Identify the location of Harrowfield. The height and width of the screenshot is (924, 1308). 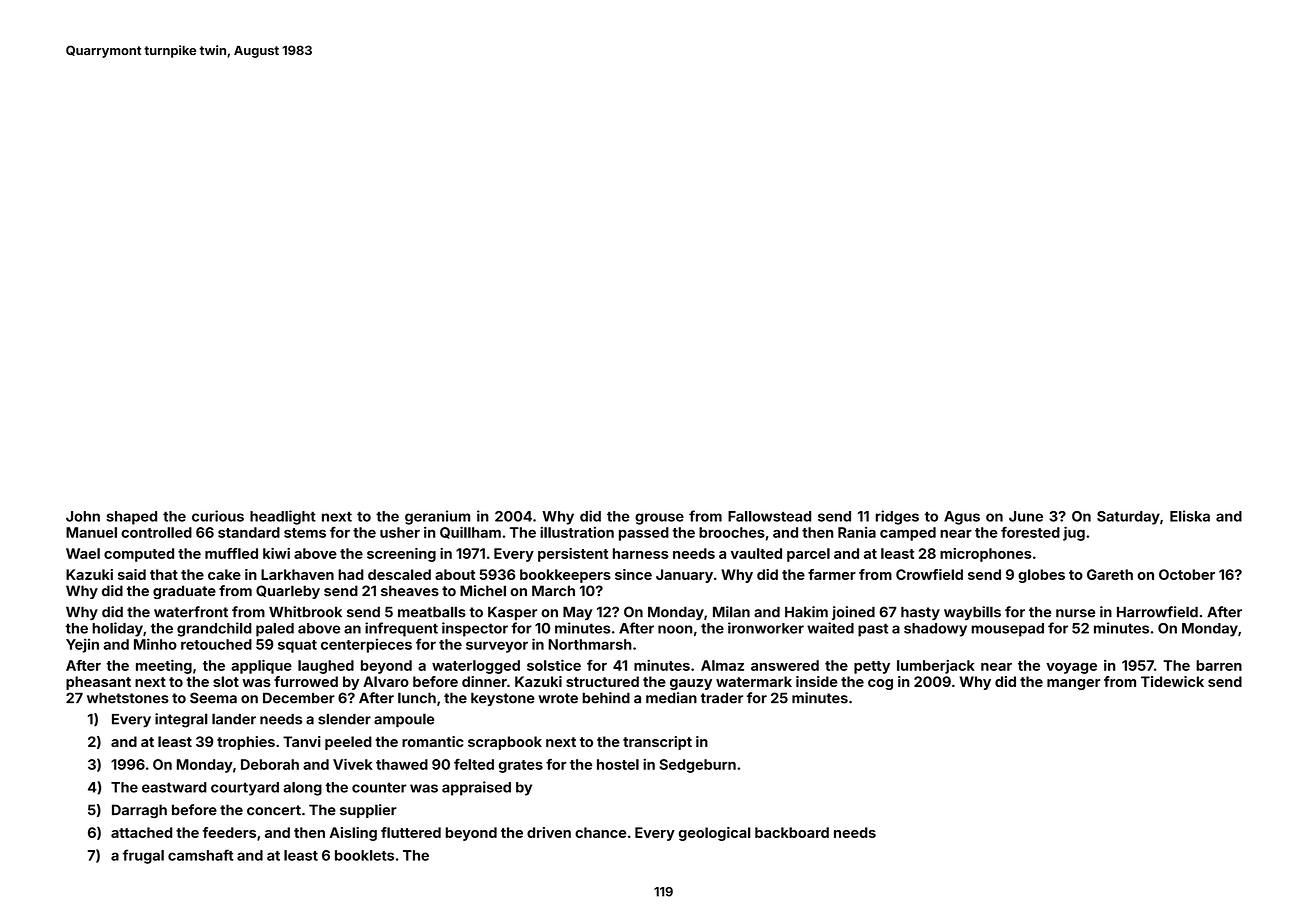
(1157, 612).
